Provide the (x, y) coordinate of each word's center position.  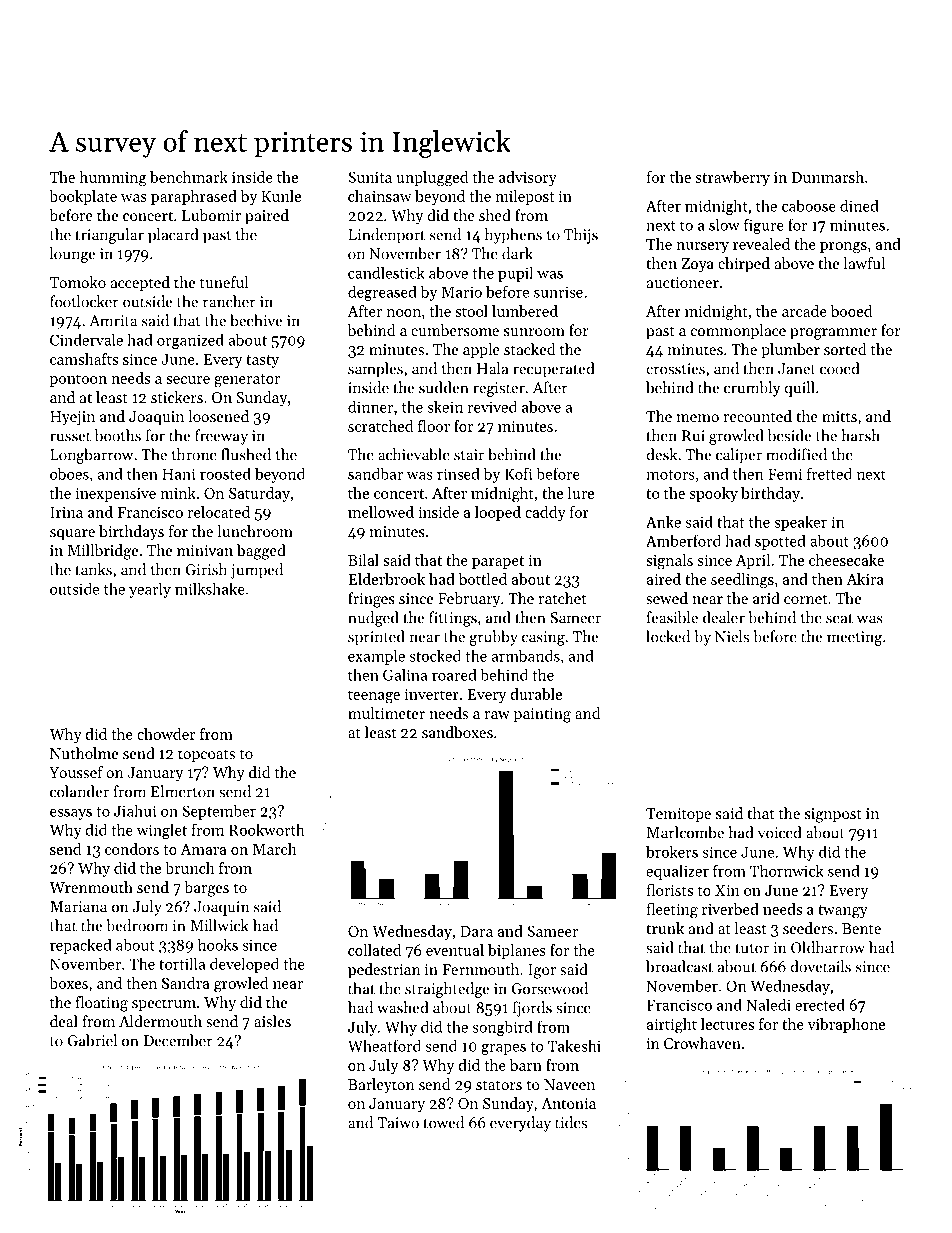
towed (443, 1122)
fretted (829, 474)
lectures (727, 1024)
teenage (374, 697)
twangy (843, 912)
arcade (804, 311)
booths (118, 435)
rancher (229, 301)
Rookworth (267, 830)
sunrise (558, 292)
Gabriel (92, 1040)
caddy (545, 513)
